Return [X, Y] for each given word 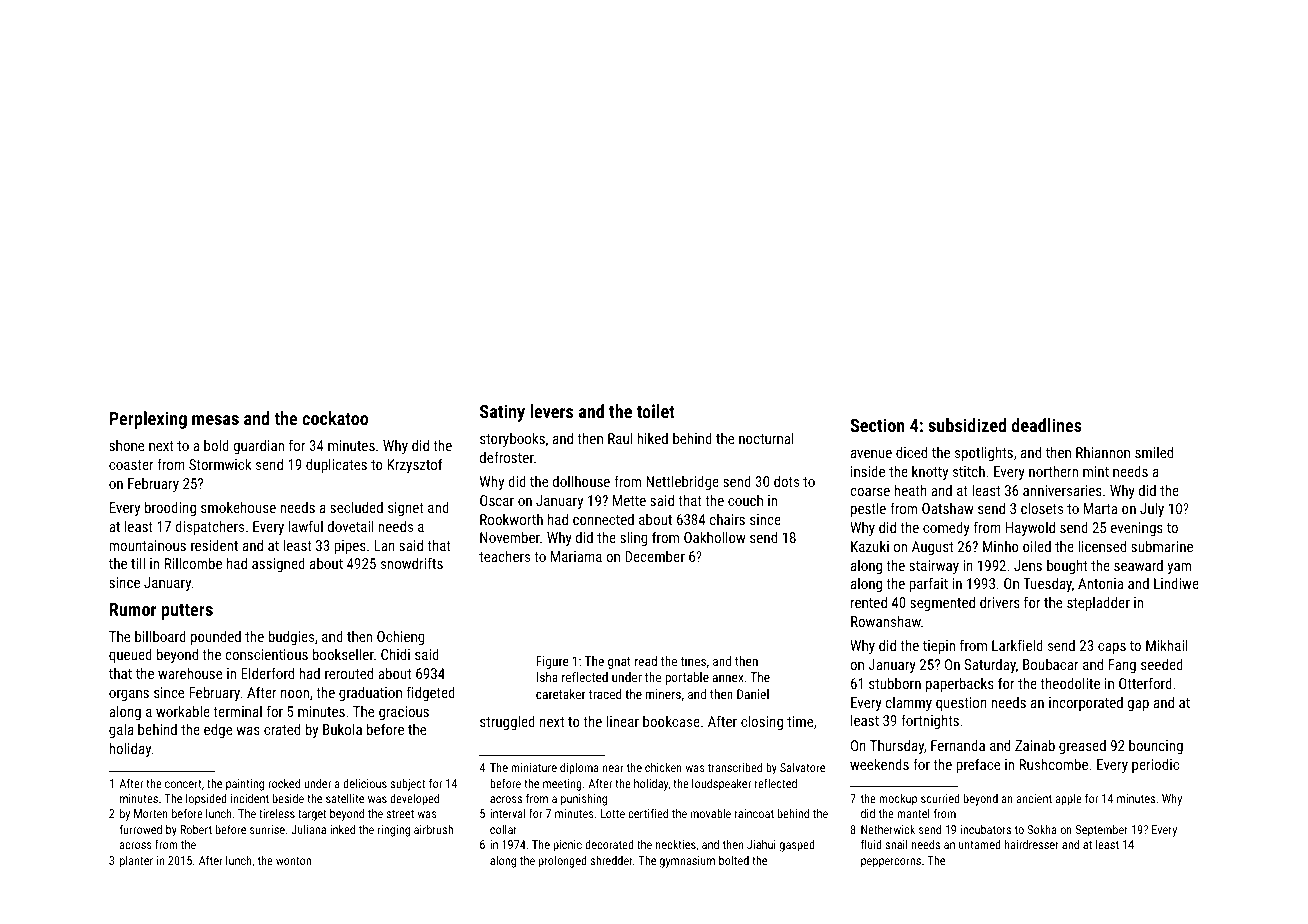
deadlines [1047, 425]
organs [129, 695]
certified [648, 813]
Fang [1122, 666]
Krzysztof [415, 465]
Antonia [1100, 583]
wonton [293, 861]
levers [551, 411]
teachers [504, 556]
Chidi [395, 654]
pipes [350, 547]
